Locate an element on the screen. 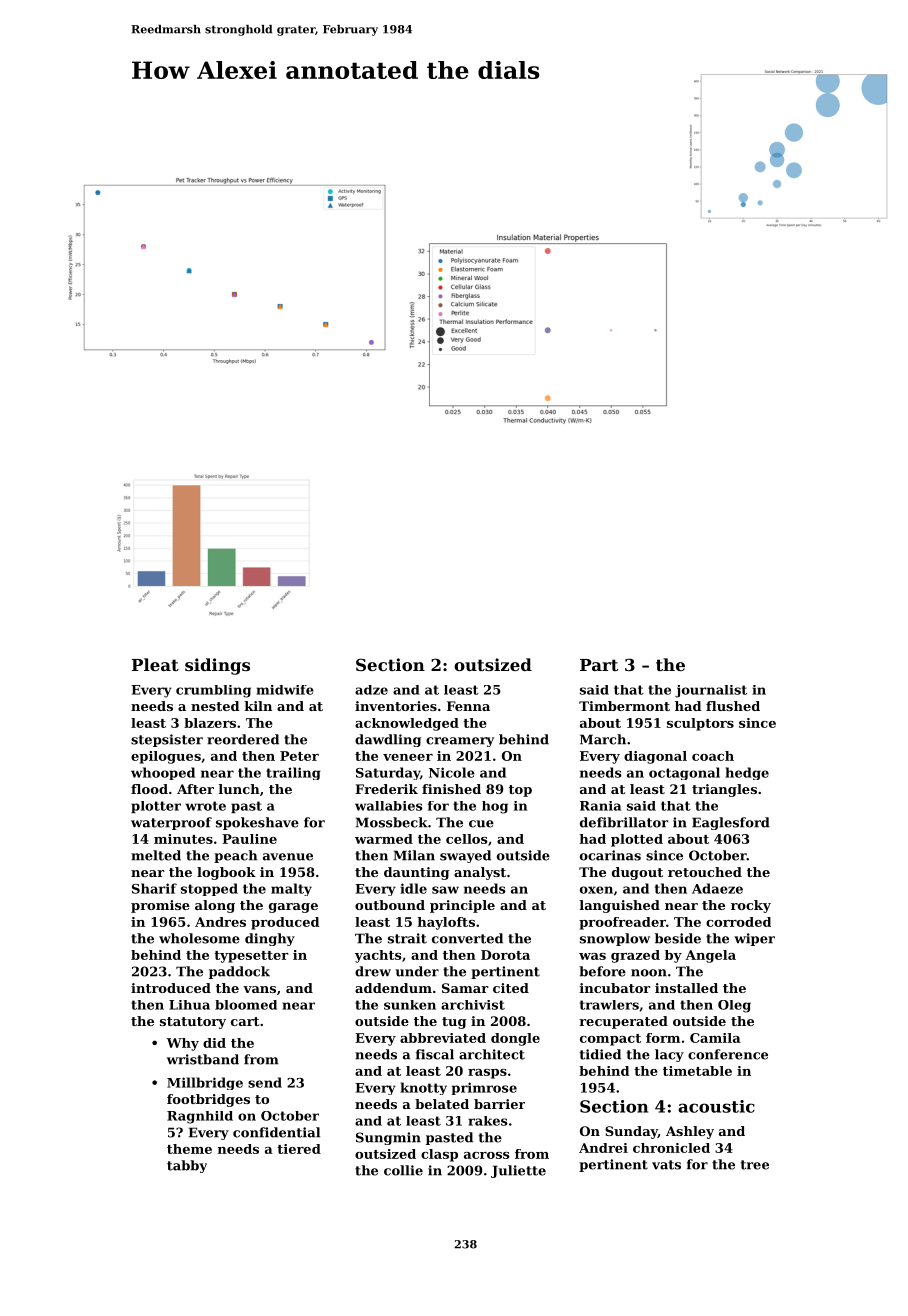 The width and height of the screenshot is (908, 1316). tabby is located at coordinates (187, 1166).
